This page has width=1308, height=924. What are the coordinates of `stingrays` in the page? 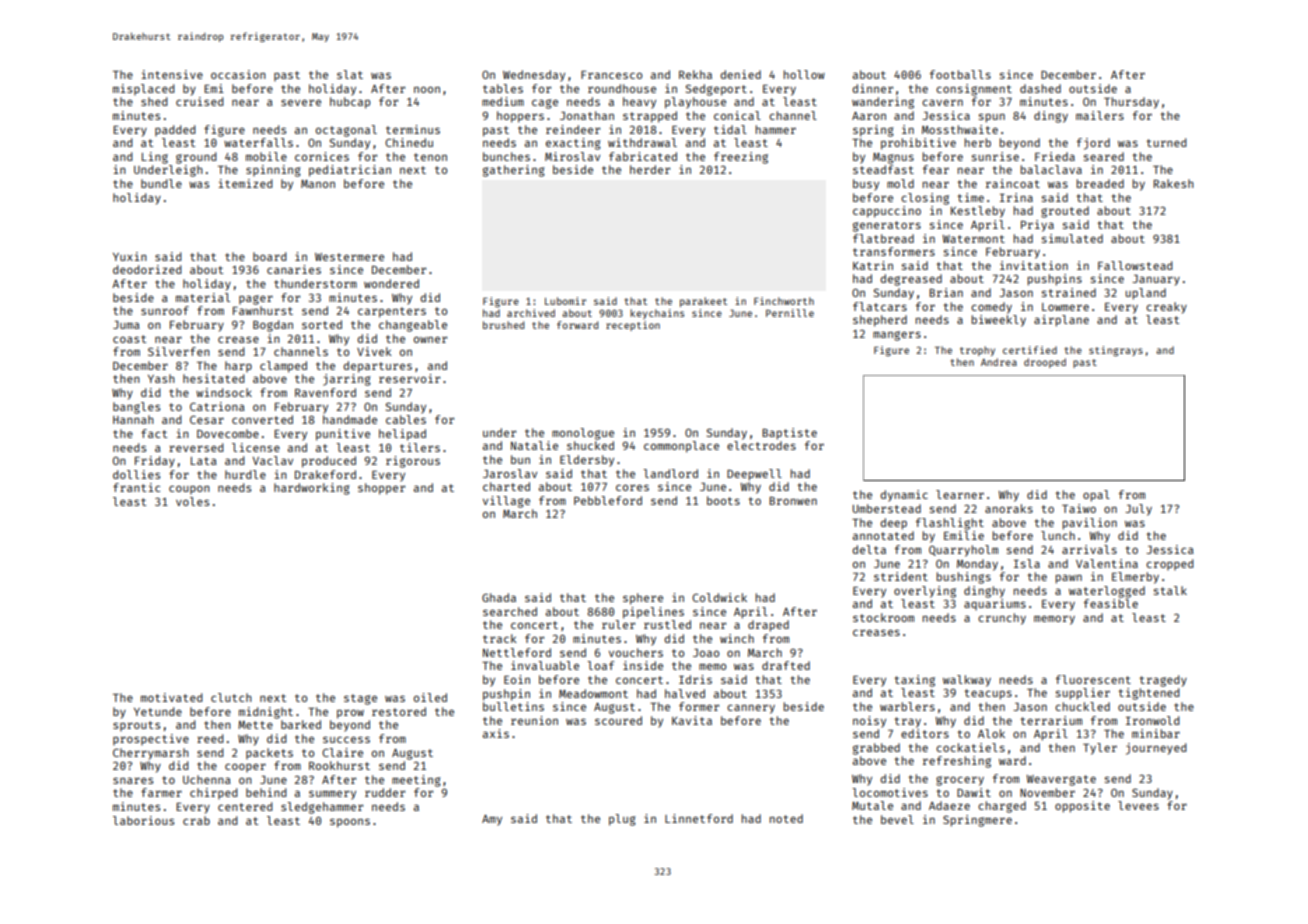 It's located at (1116, 351).
